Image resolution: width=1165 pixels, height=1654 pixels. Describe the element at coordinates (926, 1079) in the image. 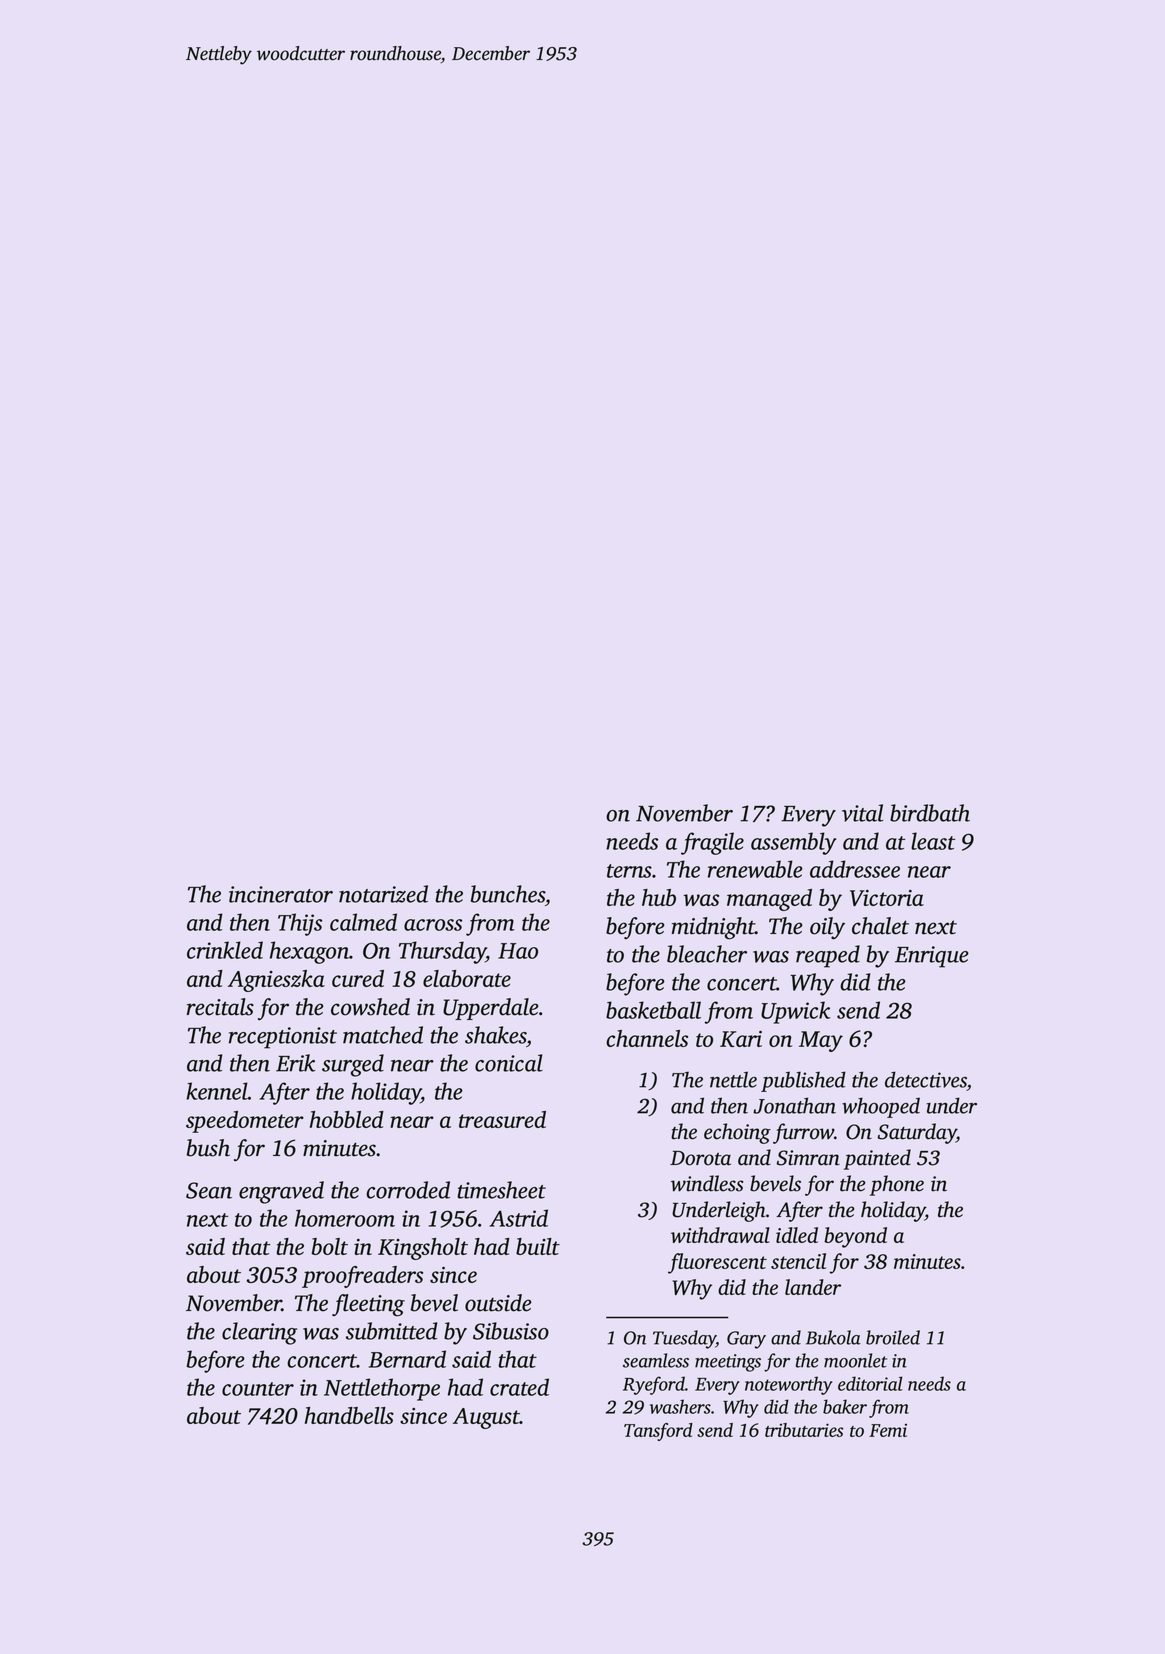

I see `detectives` at that location.
